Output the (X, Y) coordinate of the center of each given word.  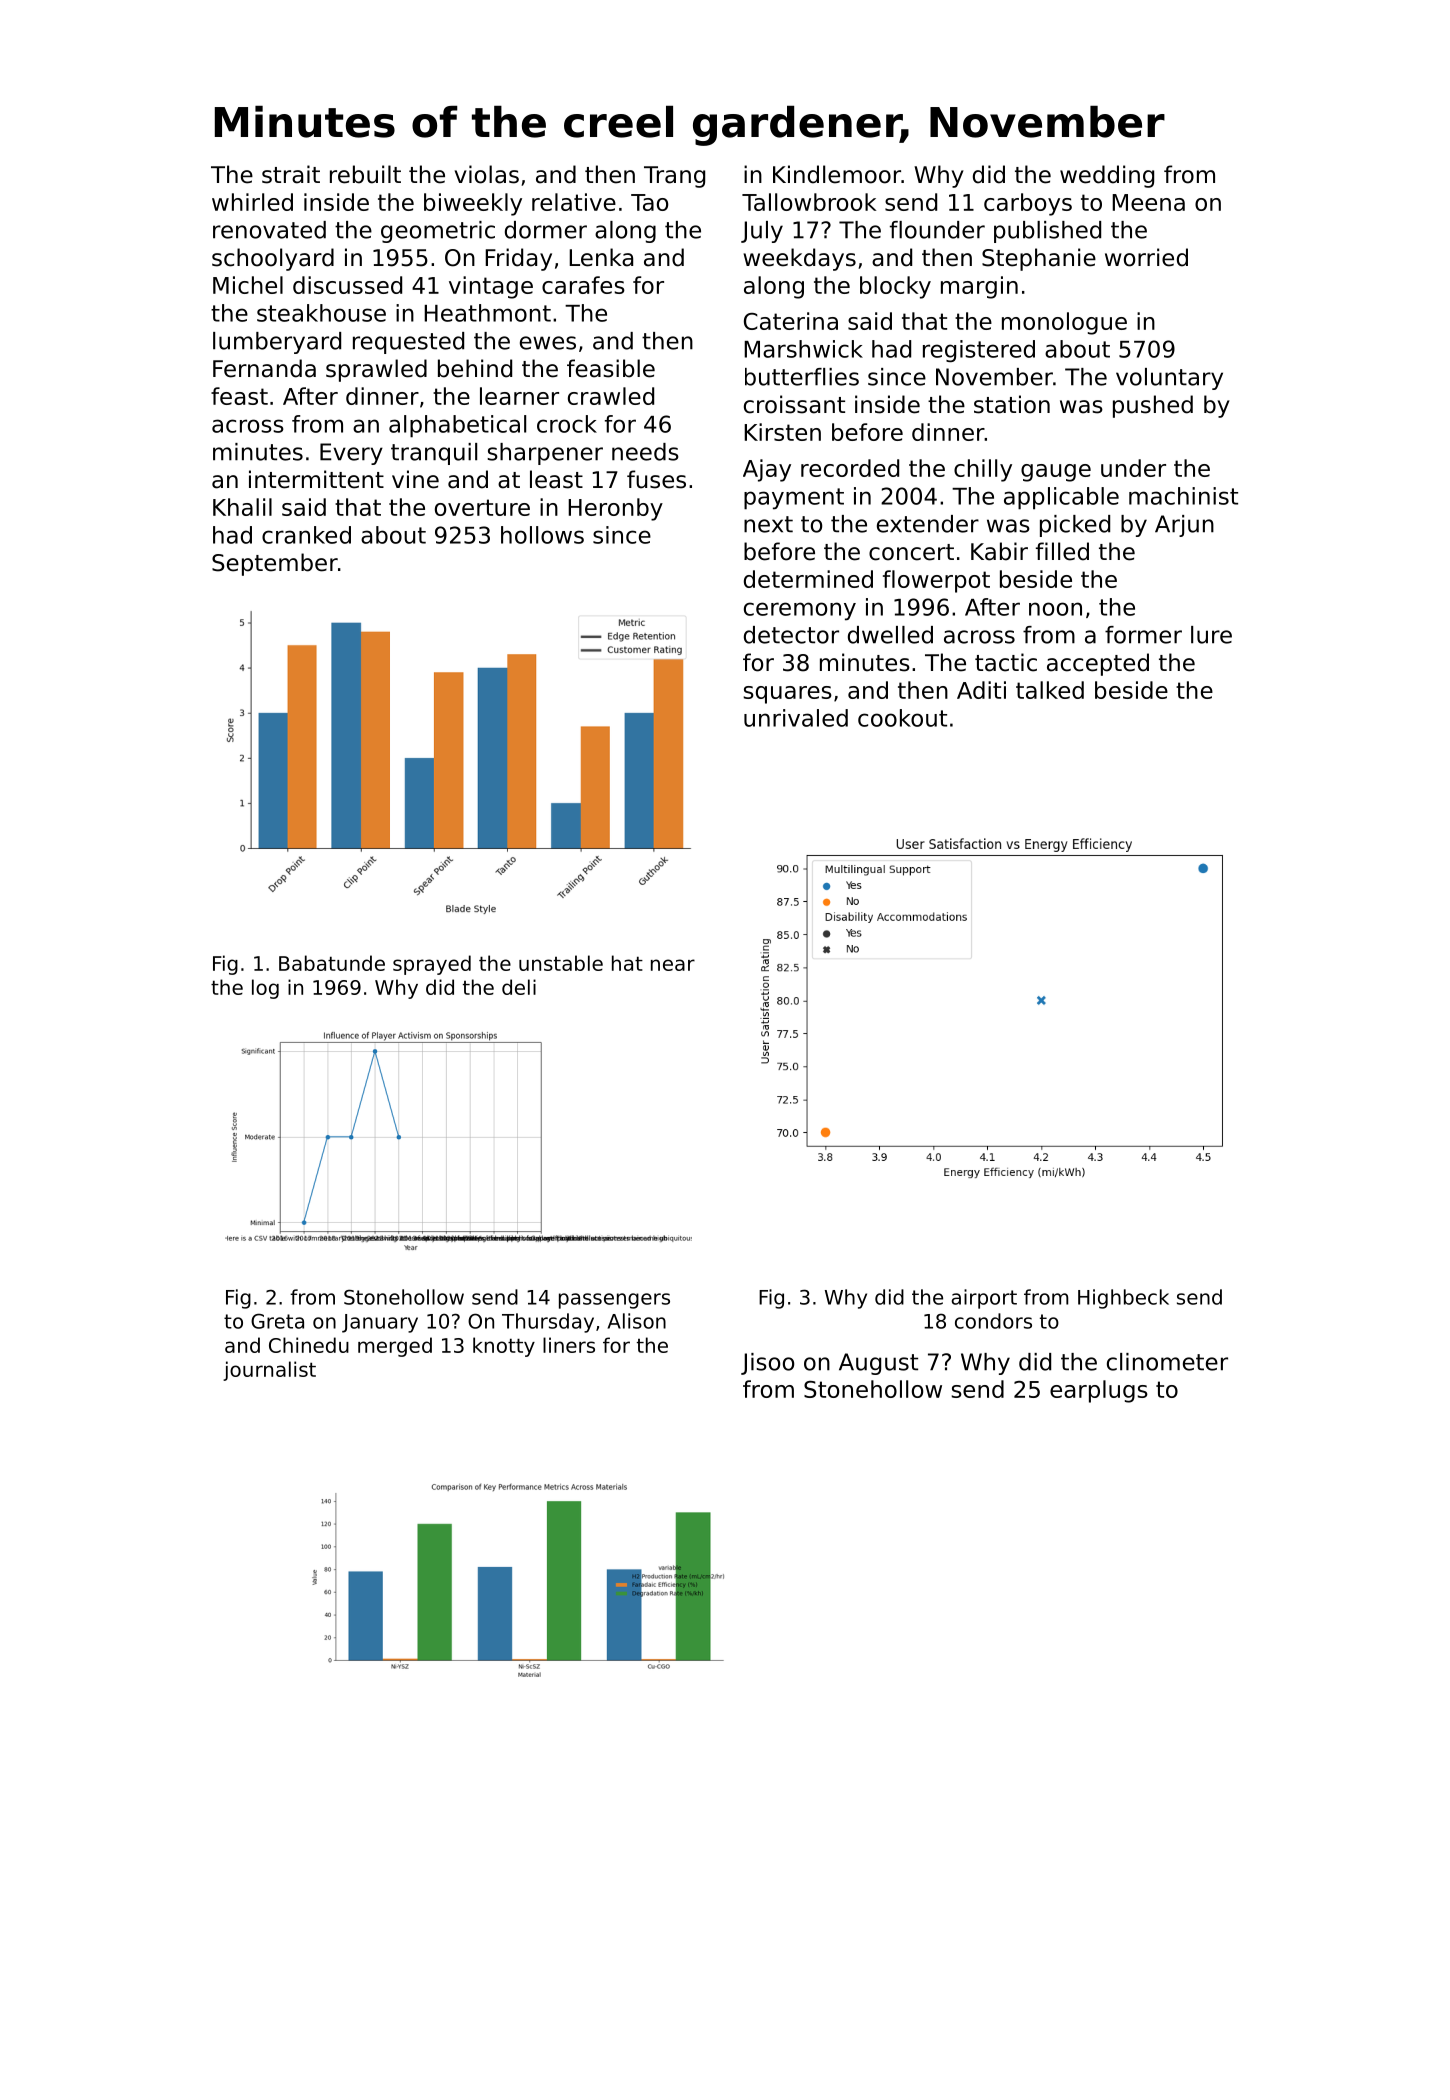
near (673, 965)
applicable (1061, 498)
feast (239, 396)
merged (395, 1347)
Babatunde (332, 963)
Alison (636, 1321)
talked (1050, 690)
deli (519, 987)
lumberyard (277, 343)
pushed (1153, 406)
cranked (306, 535)
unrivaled (796, 718)
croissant (794, 404)
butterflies (802, 377)
